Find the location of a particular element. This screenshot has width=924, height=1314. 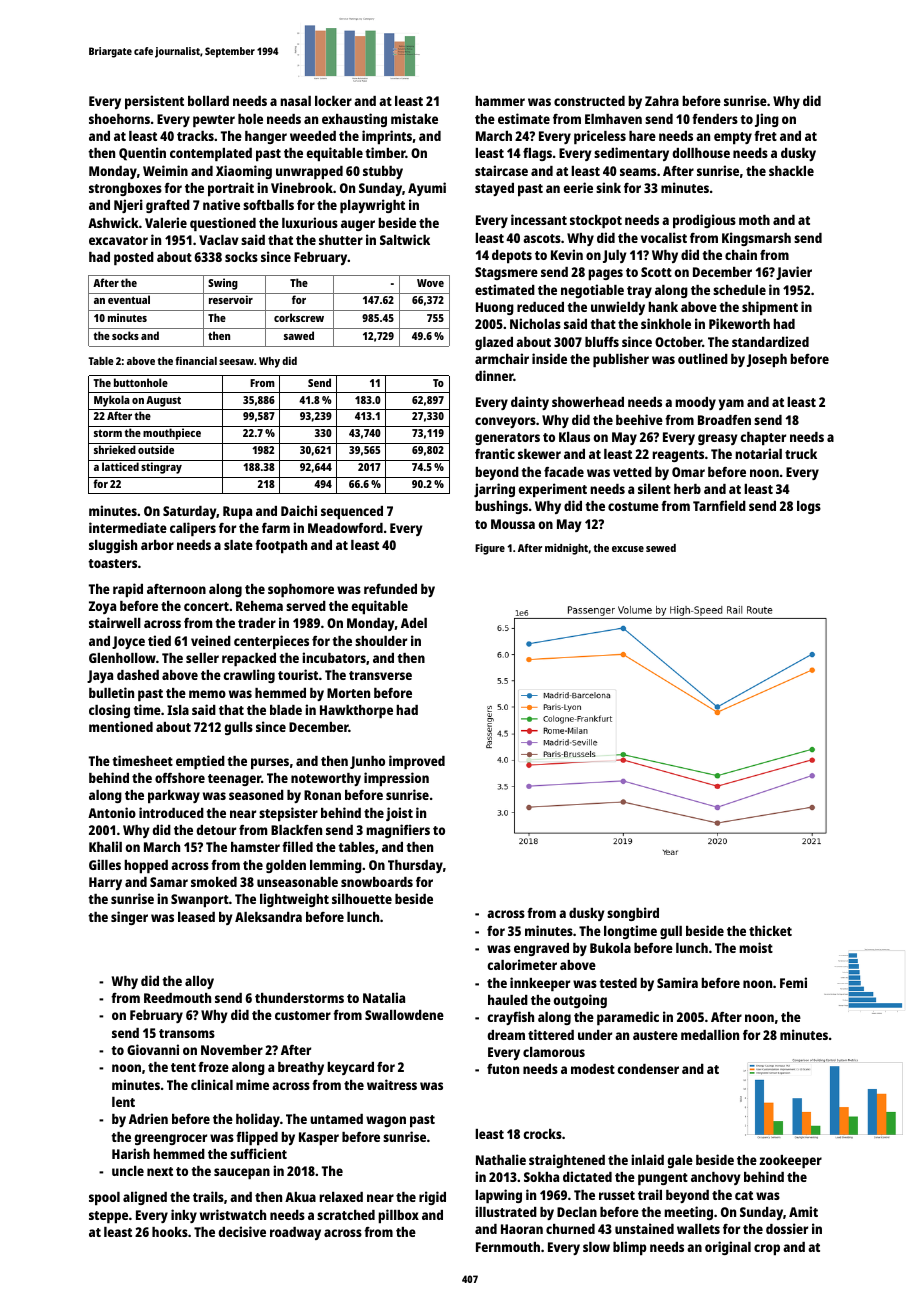

seesaw is located at coordinates (236, 362).
